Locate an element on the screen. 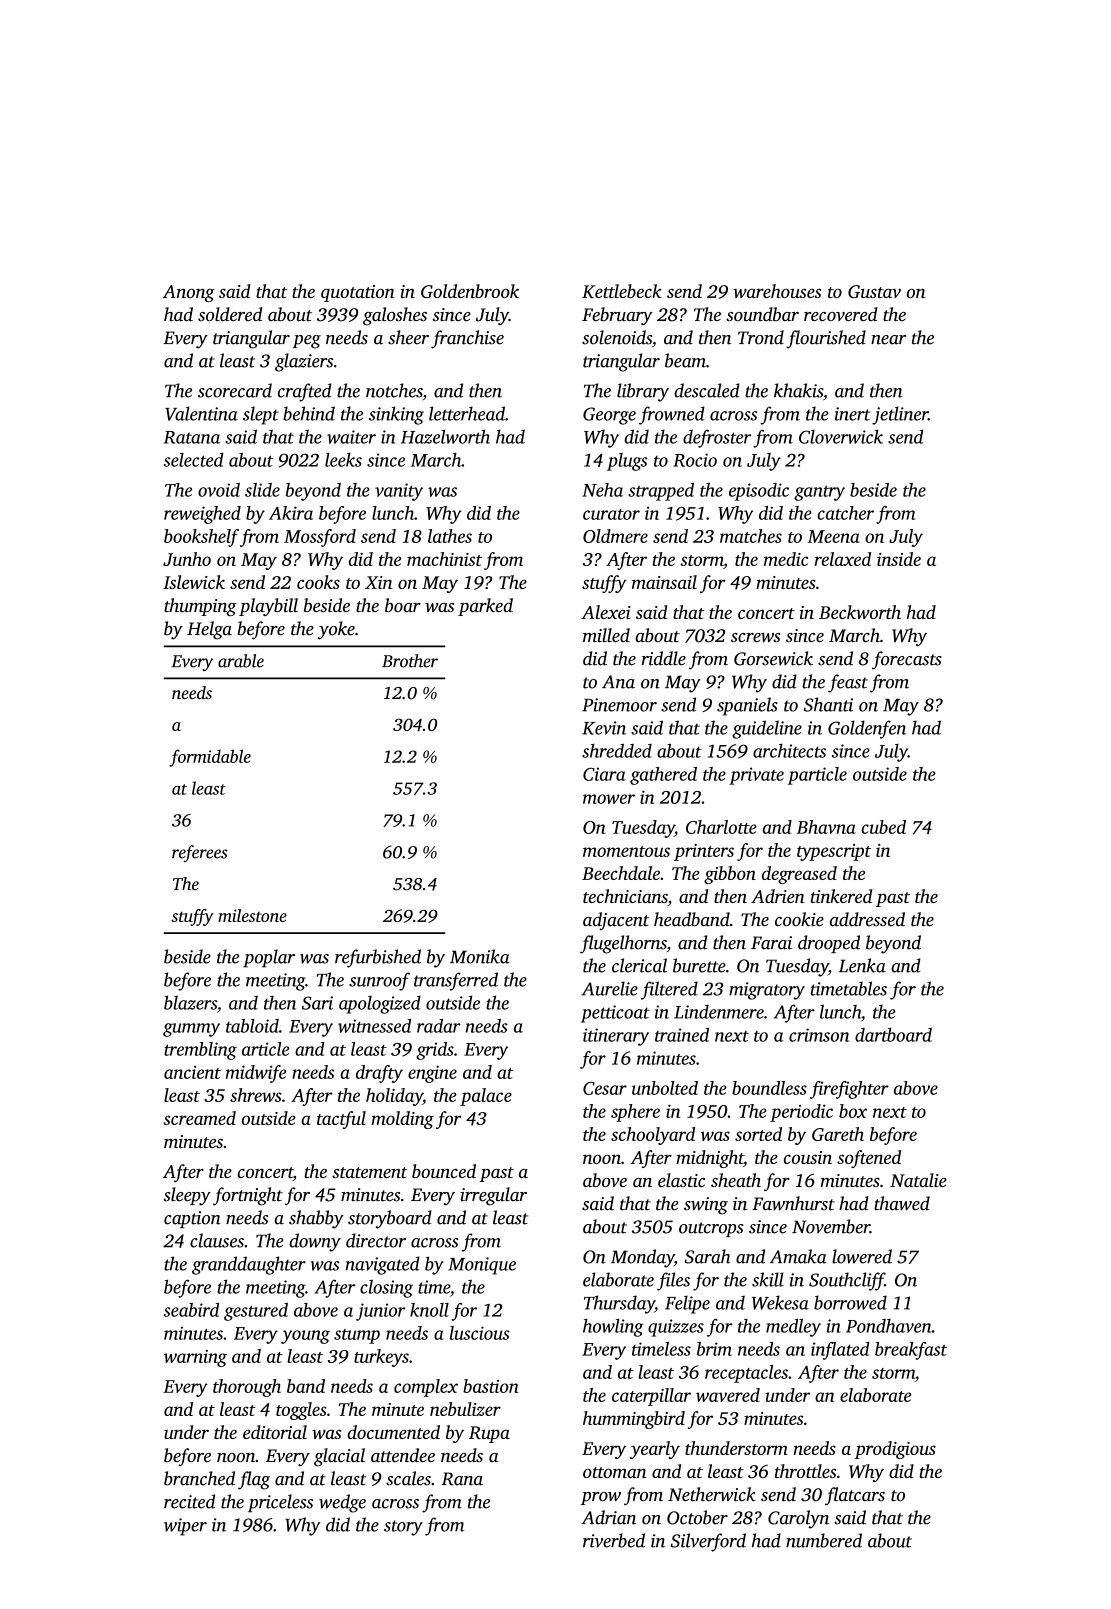 This screenshot has width=1111, height=1609. arable is located at coordinates (241, 661).
